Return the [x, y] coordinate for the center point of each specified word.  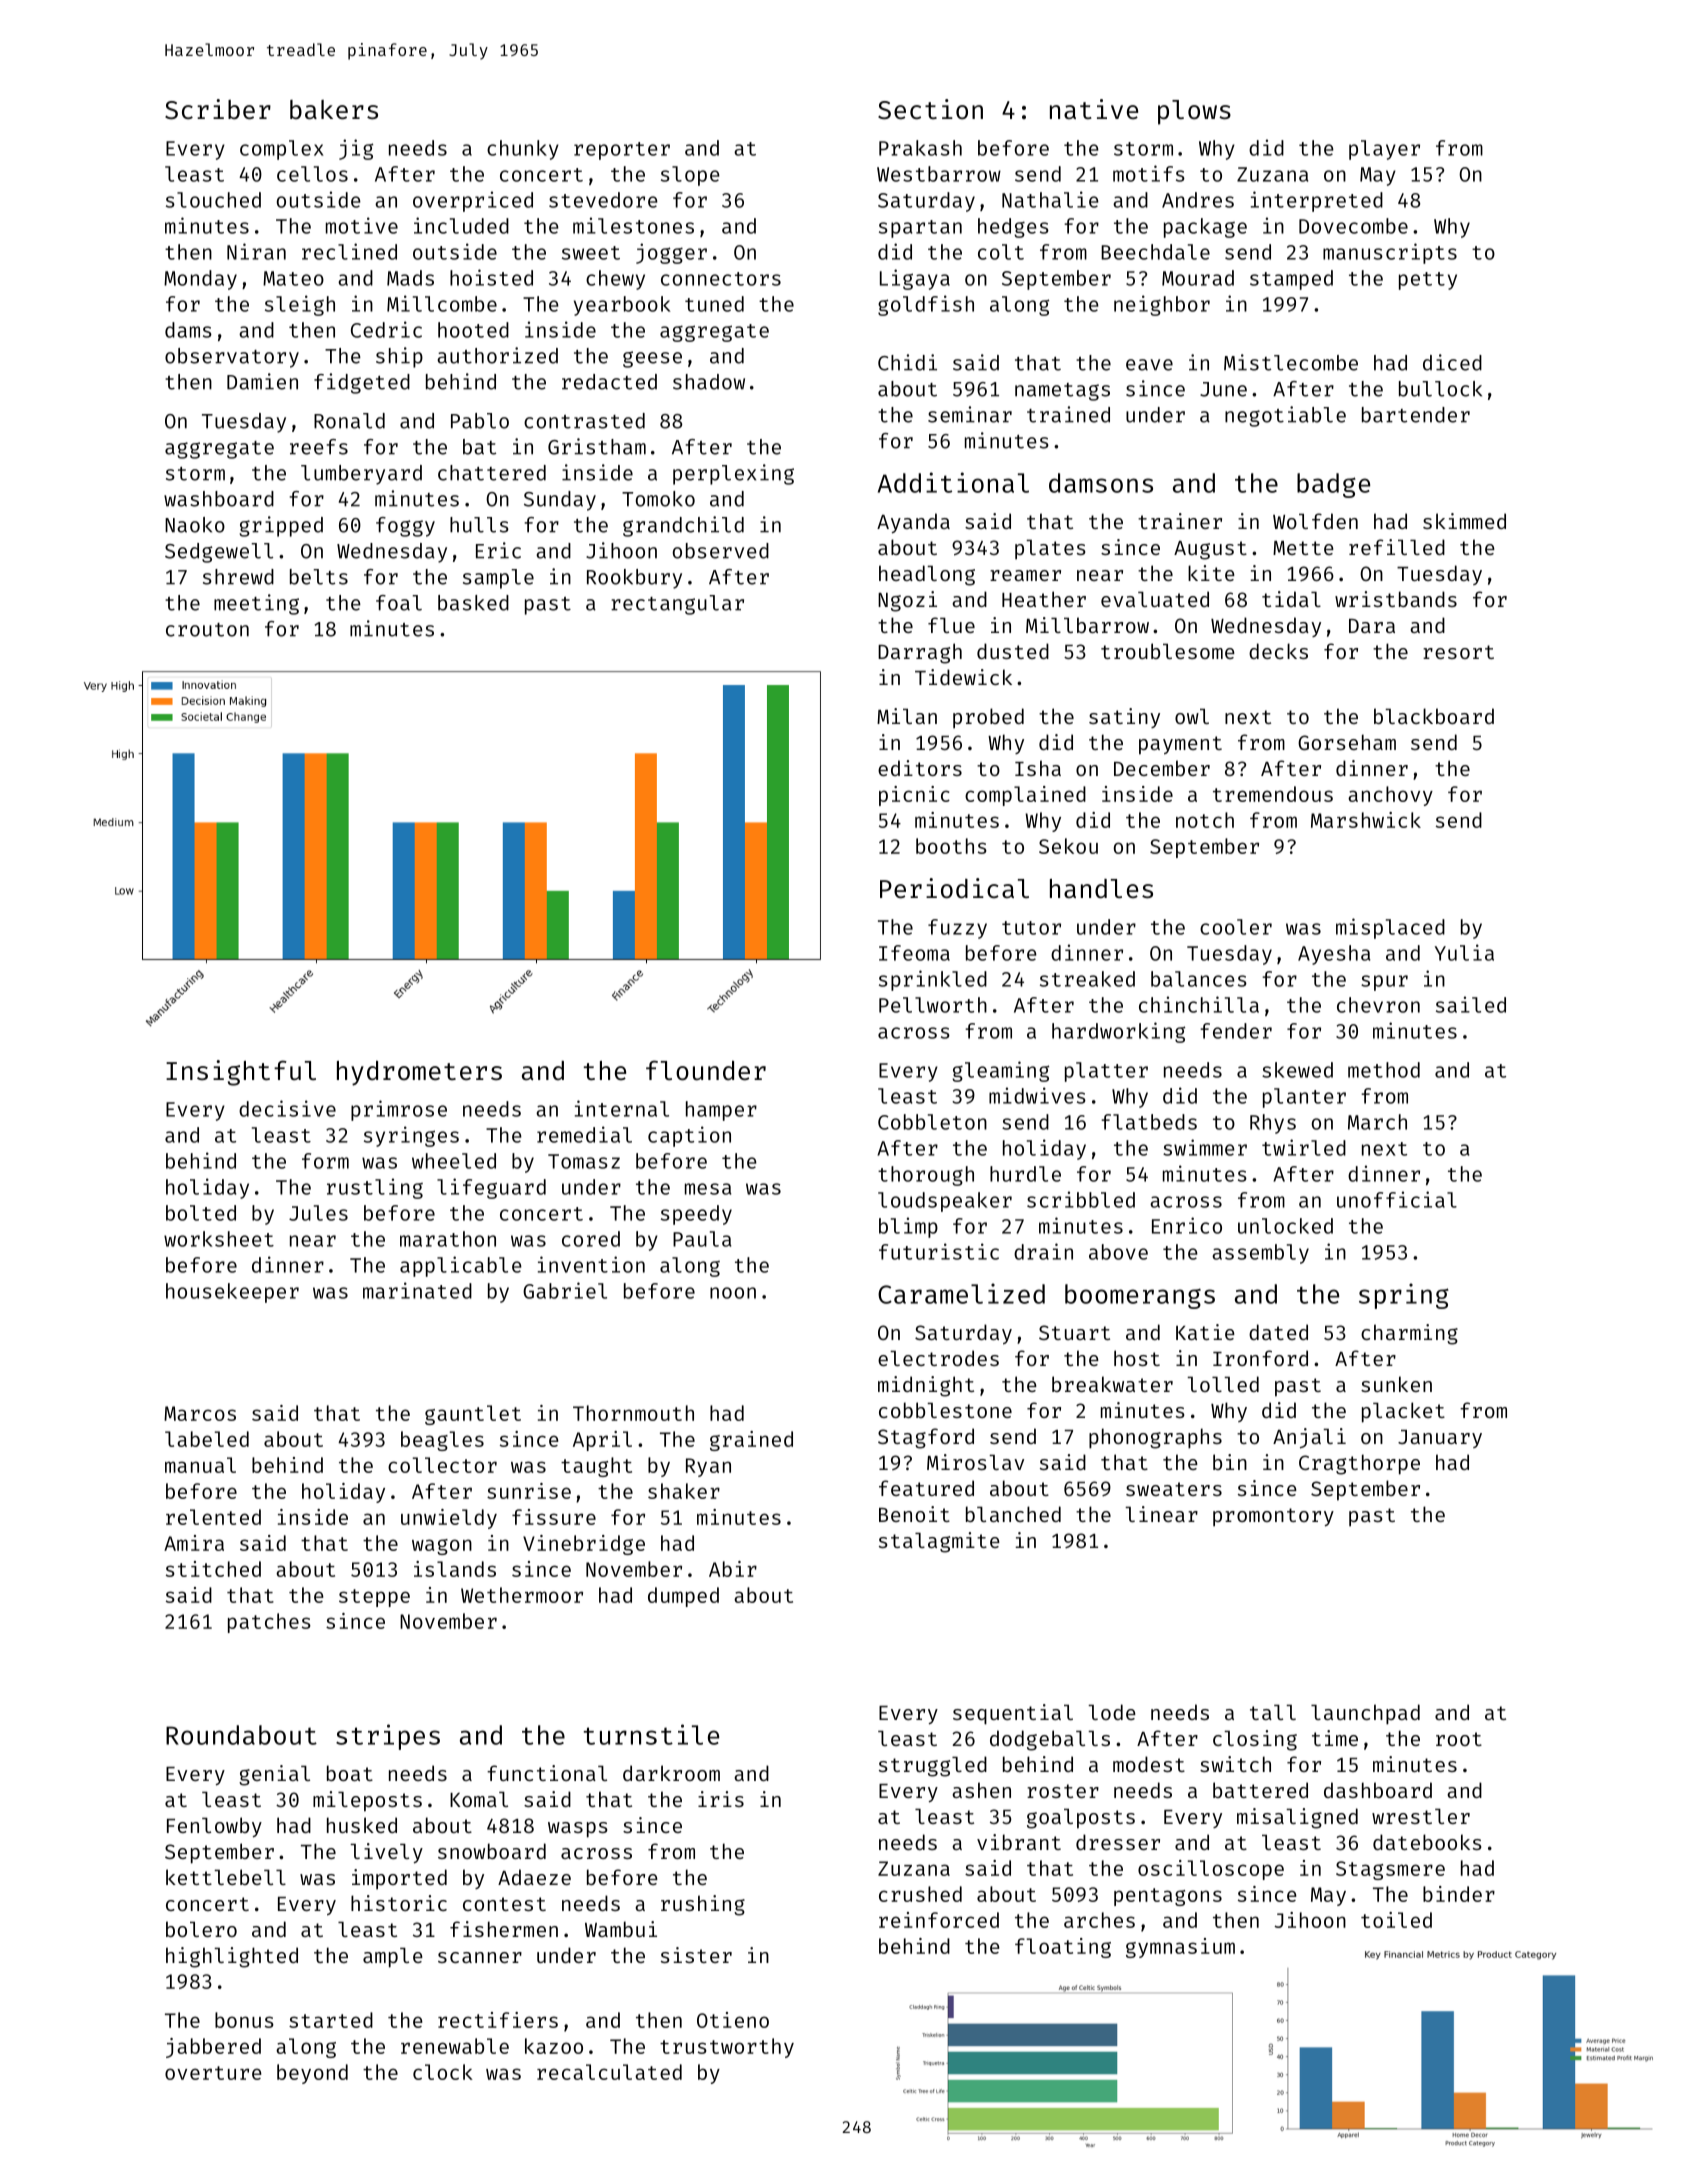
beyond [312, 2074]
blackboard [1434, 716]
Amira [194, 1543]
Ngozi [907, 601]
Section [930, 109]
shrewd [238, 577]
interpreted [1317, 201]
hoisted [491, 277]
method [1384, 1070]
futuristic [939, 1251]
